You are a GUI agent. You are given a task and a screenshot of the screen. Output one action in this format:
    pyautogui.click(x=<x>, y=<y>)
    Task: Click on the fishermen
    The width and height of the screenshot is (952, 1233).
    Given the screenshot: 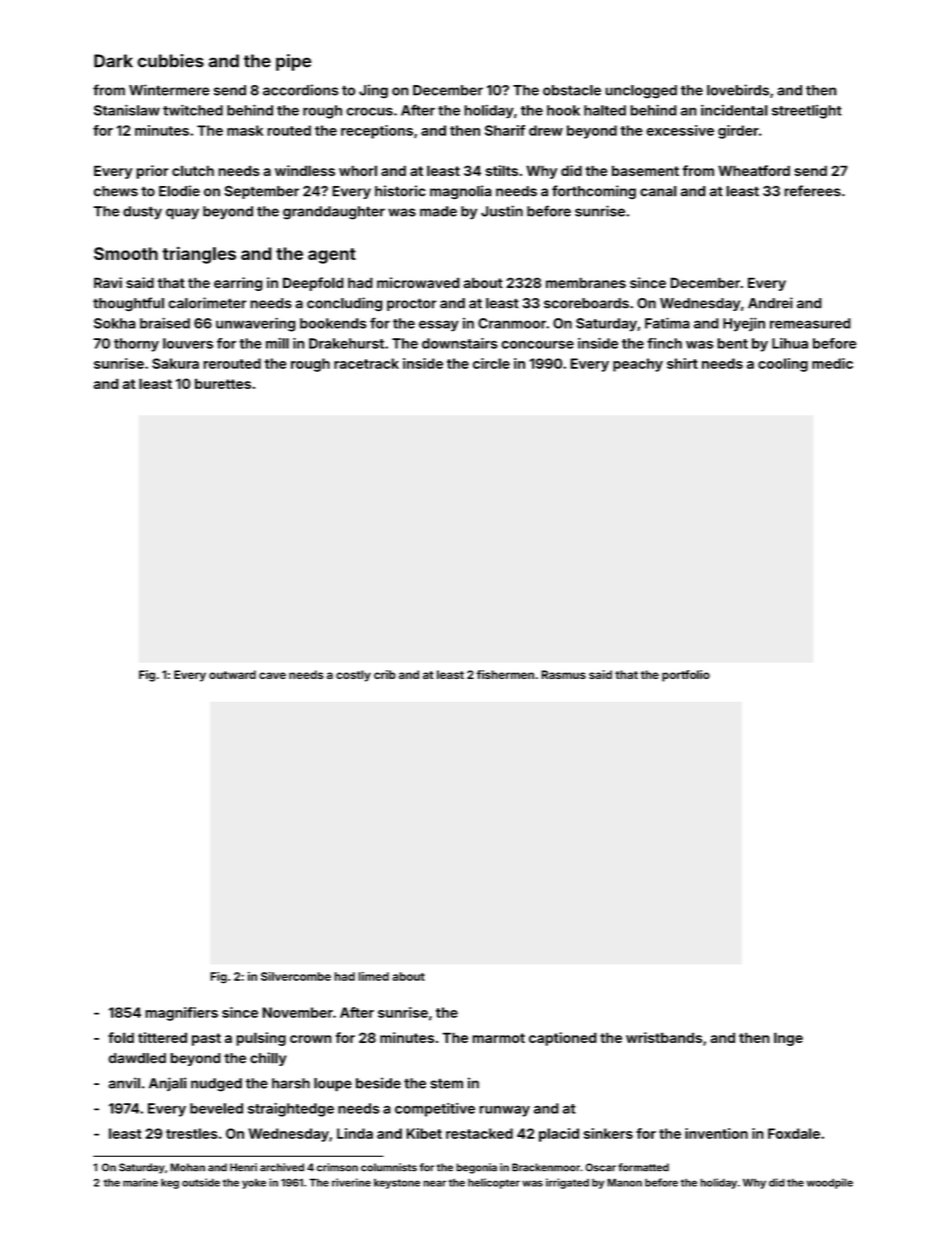 What is the action you would take?
    pyautogui.click(x=505, y=674)
